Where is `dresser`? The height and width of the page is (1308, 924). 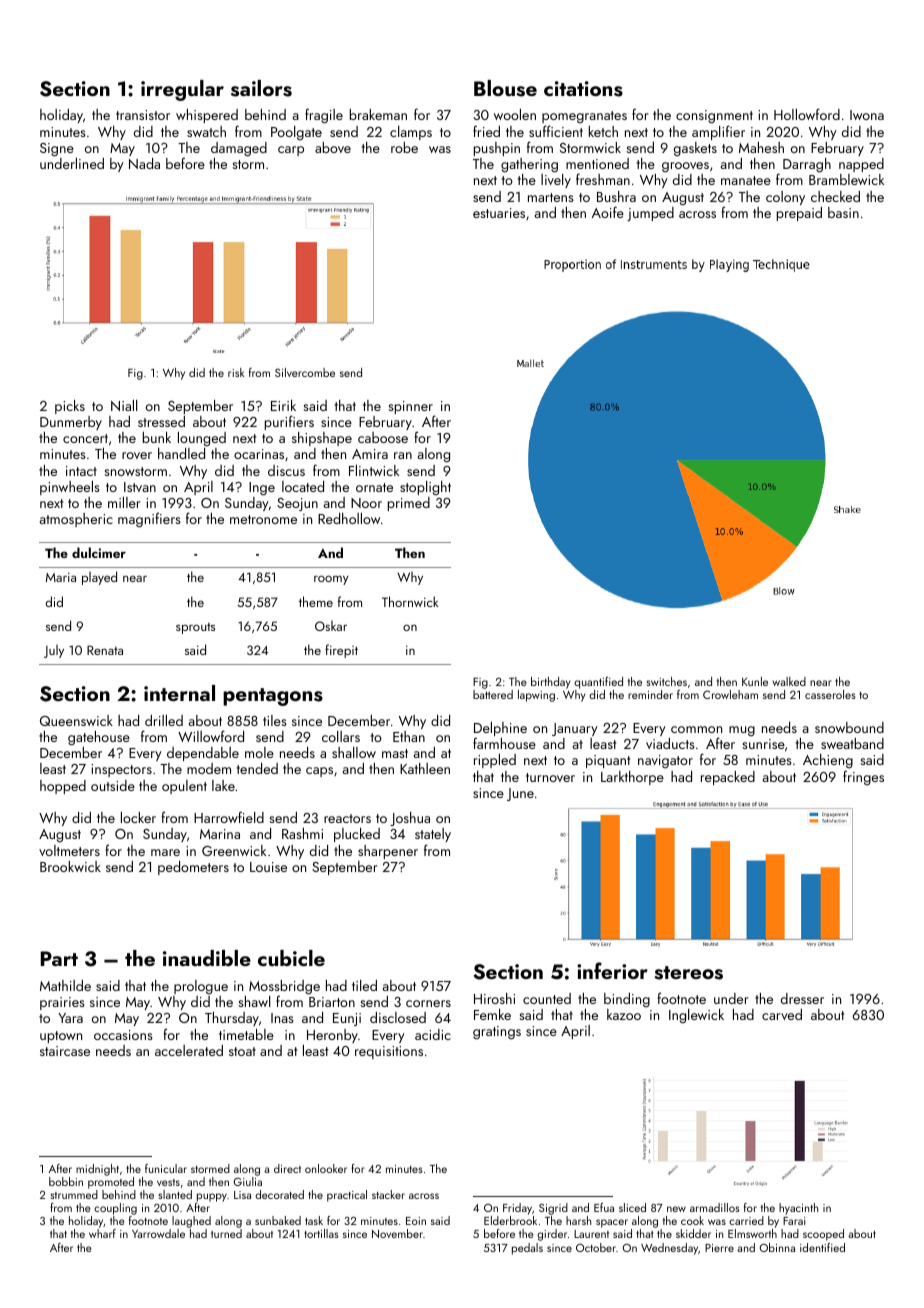 dresser is located at coordinates (802, 998).
